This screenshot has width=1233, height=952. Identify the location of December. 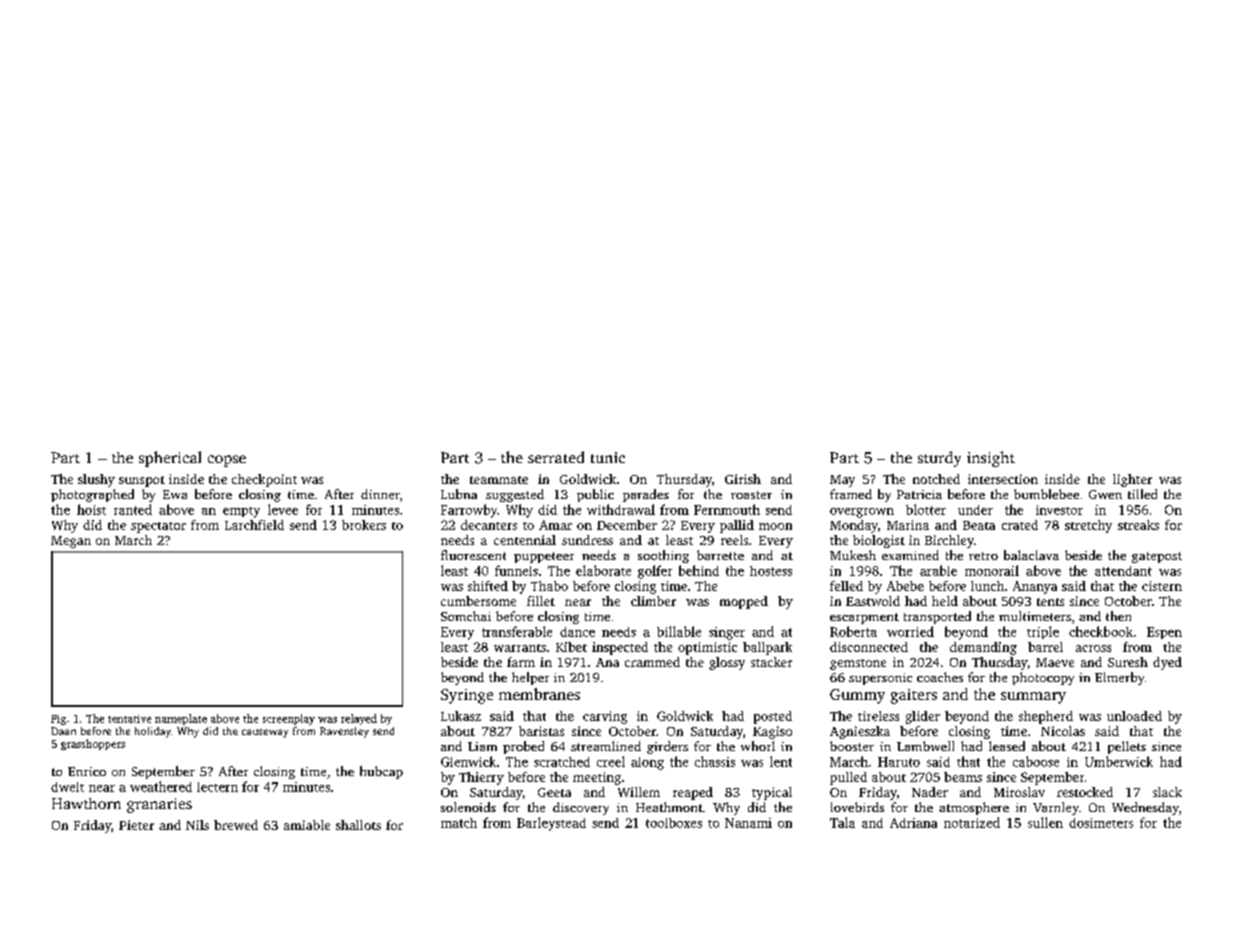
(627, 525).
